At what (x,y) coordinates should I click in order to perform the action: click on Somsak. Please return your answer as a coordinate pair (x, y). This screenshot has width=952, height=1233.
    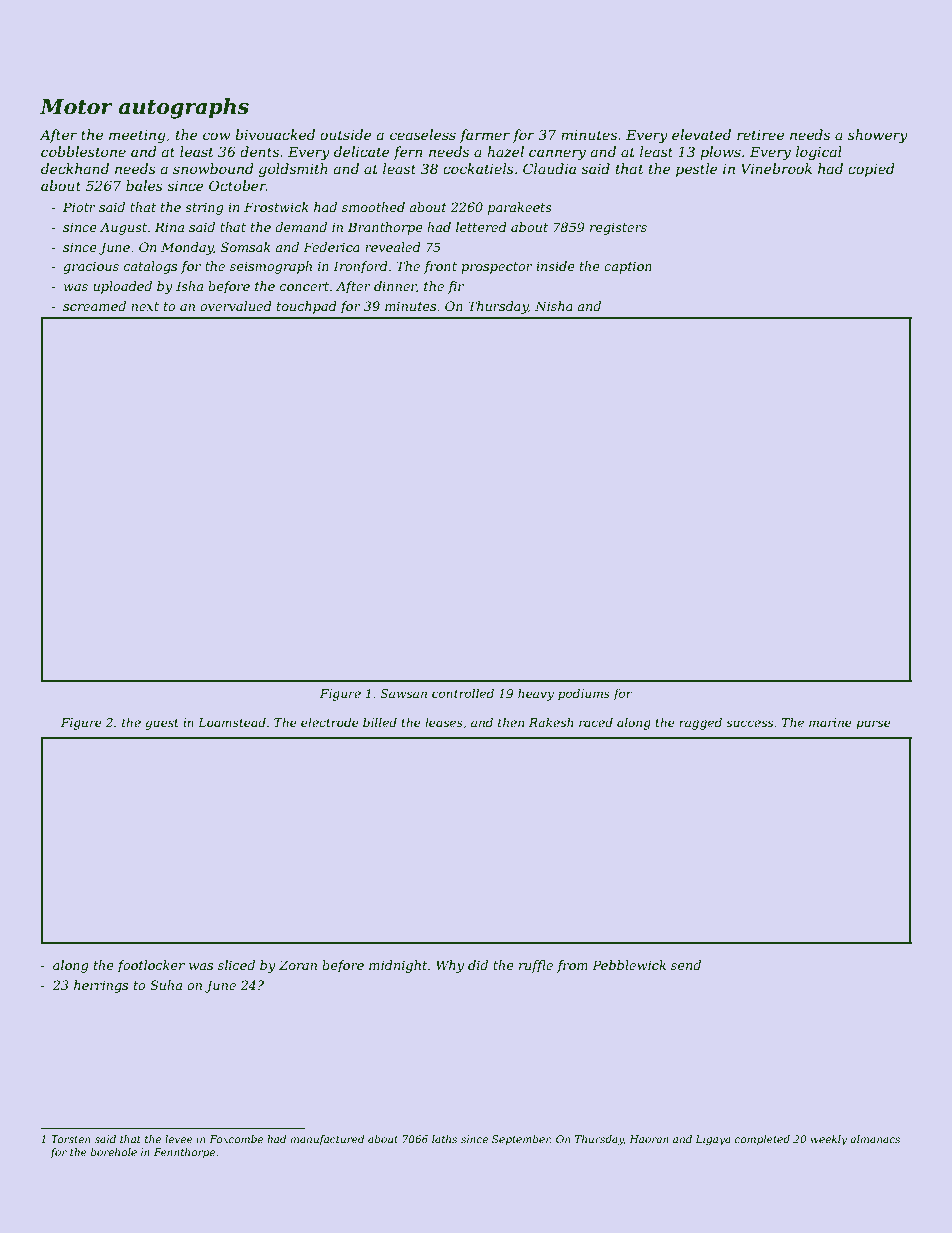
    Looking at the image, I should click on (246, 247).
